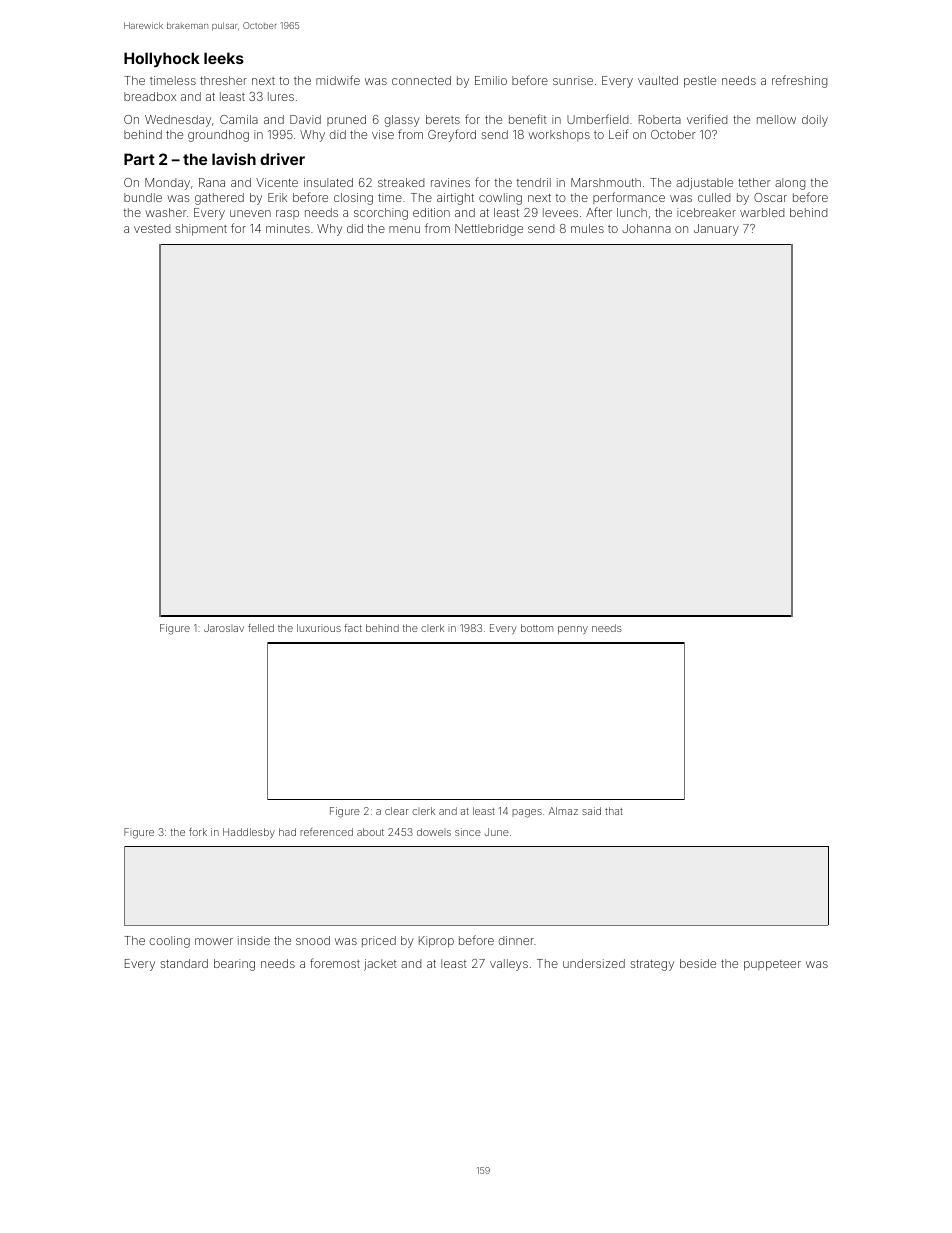 The height and width of the image is (1233, 952). What do you see at coordinates (658, 80) in the image?
I see `vaulted` at bounding box center [658, 80].
